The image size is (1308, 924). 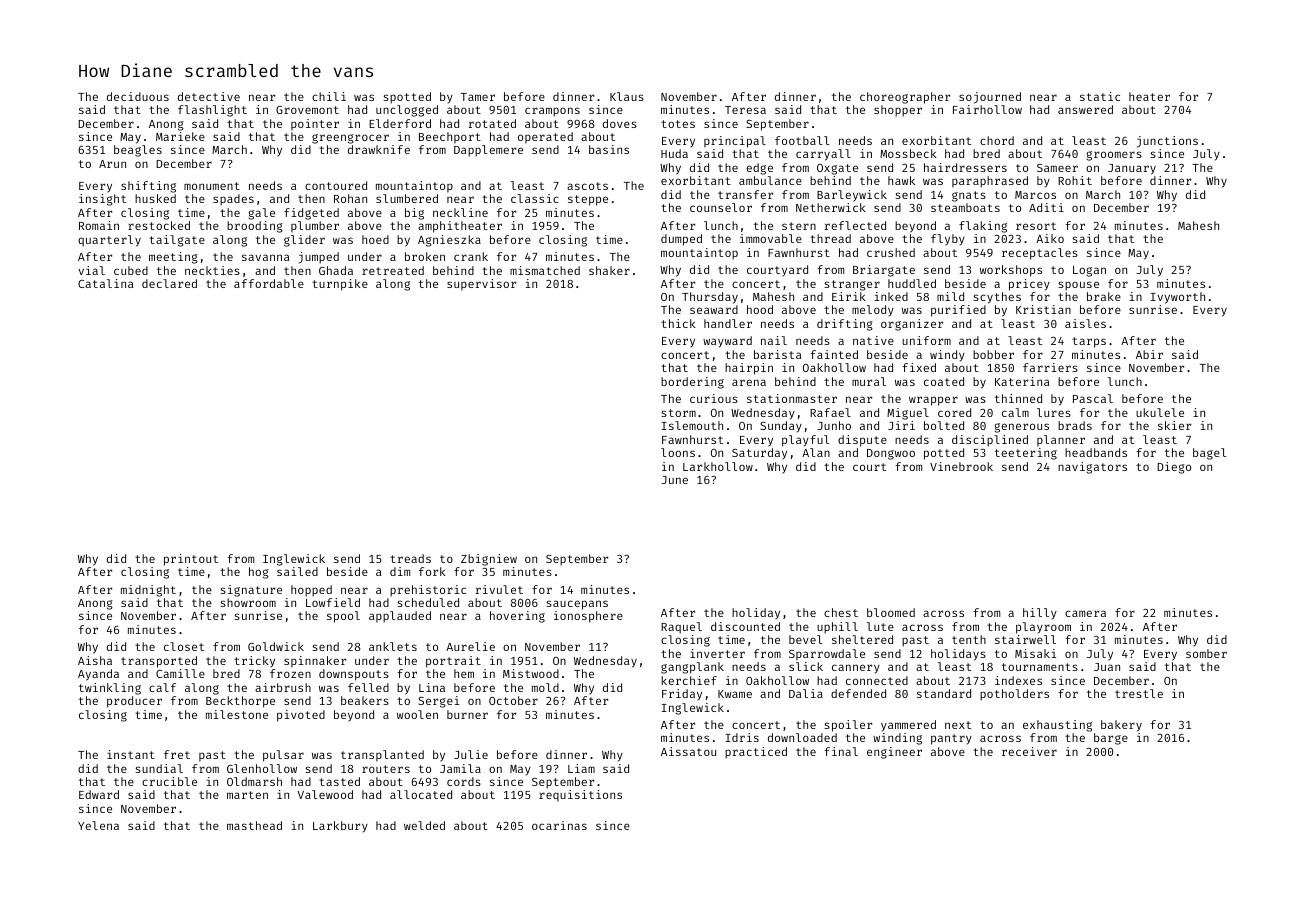 What do you see at coordinates (470, 646) in the screenshot?
I see `Aurelie` at bounding box center [470, 646].
